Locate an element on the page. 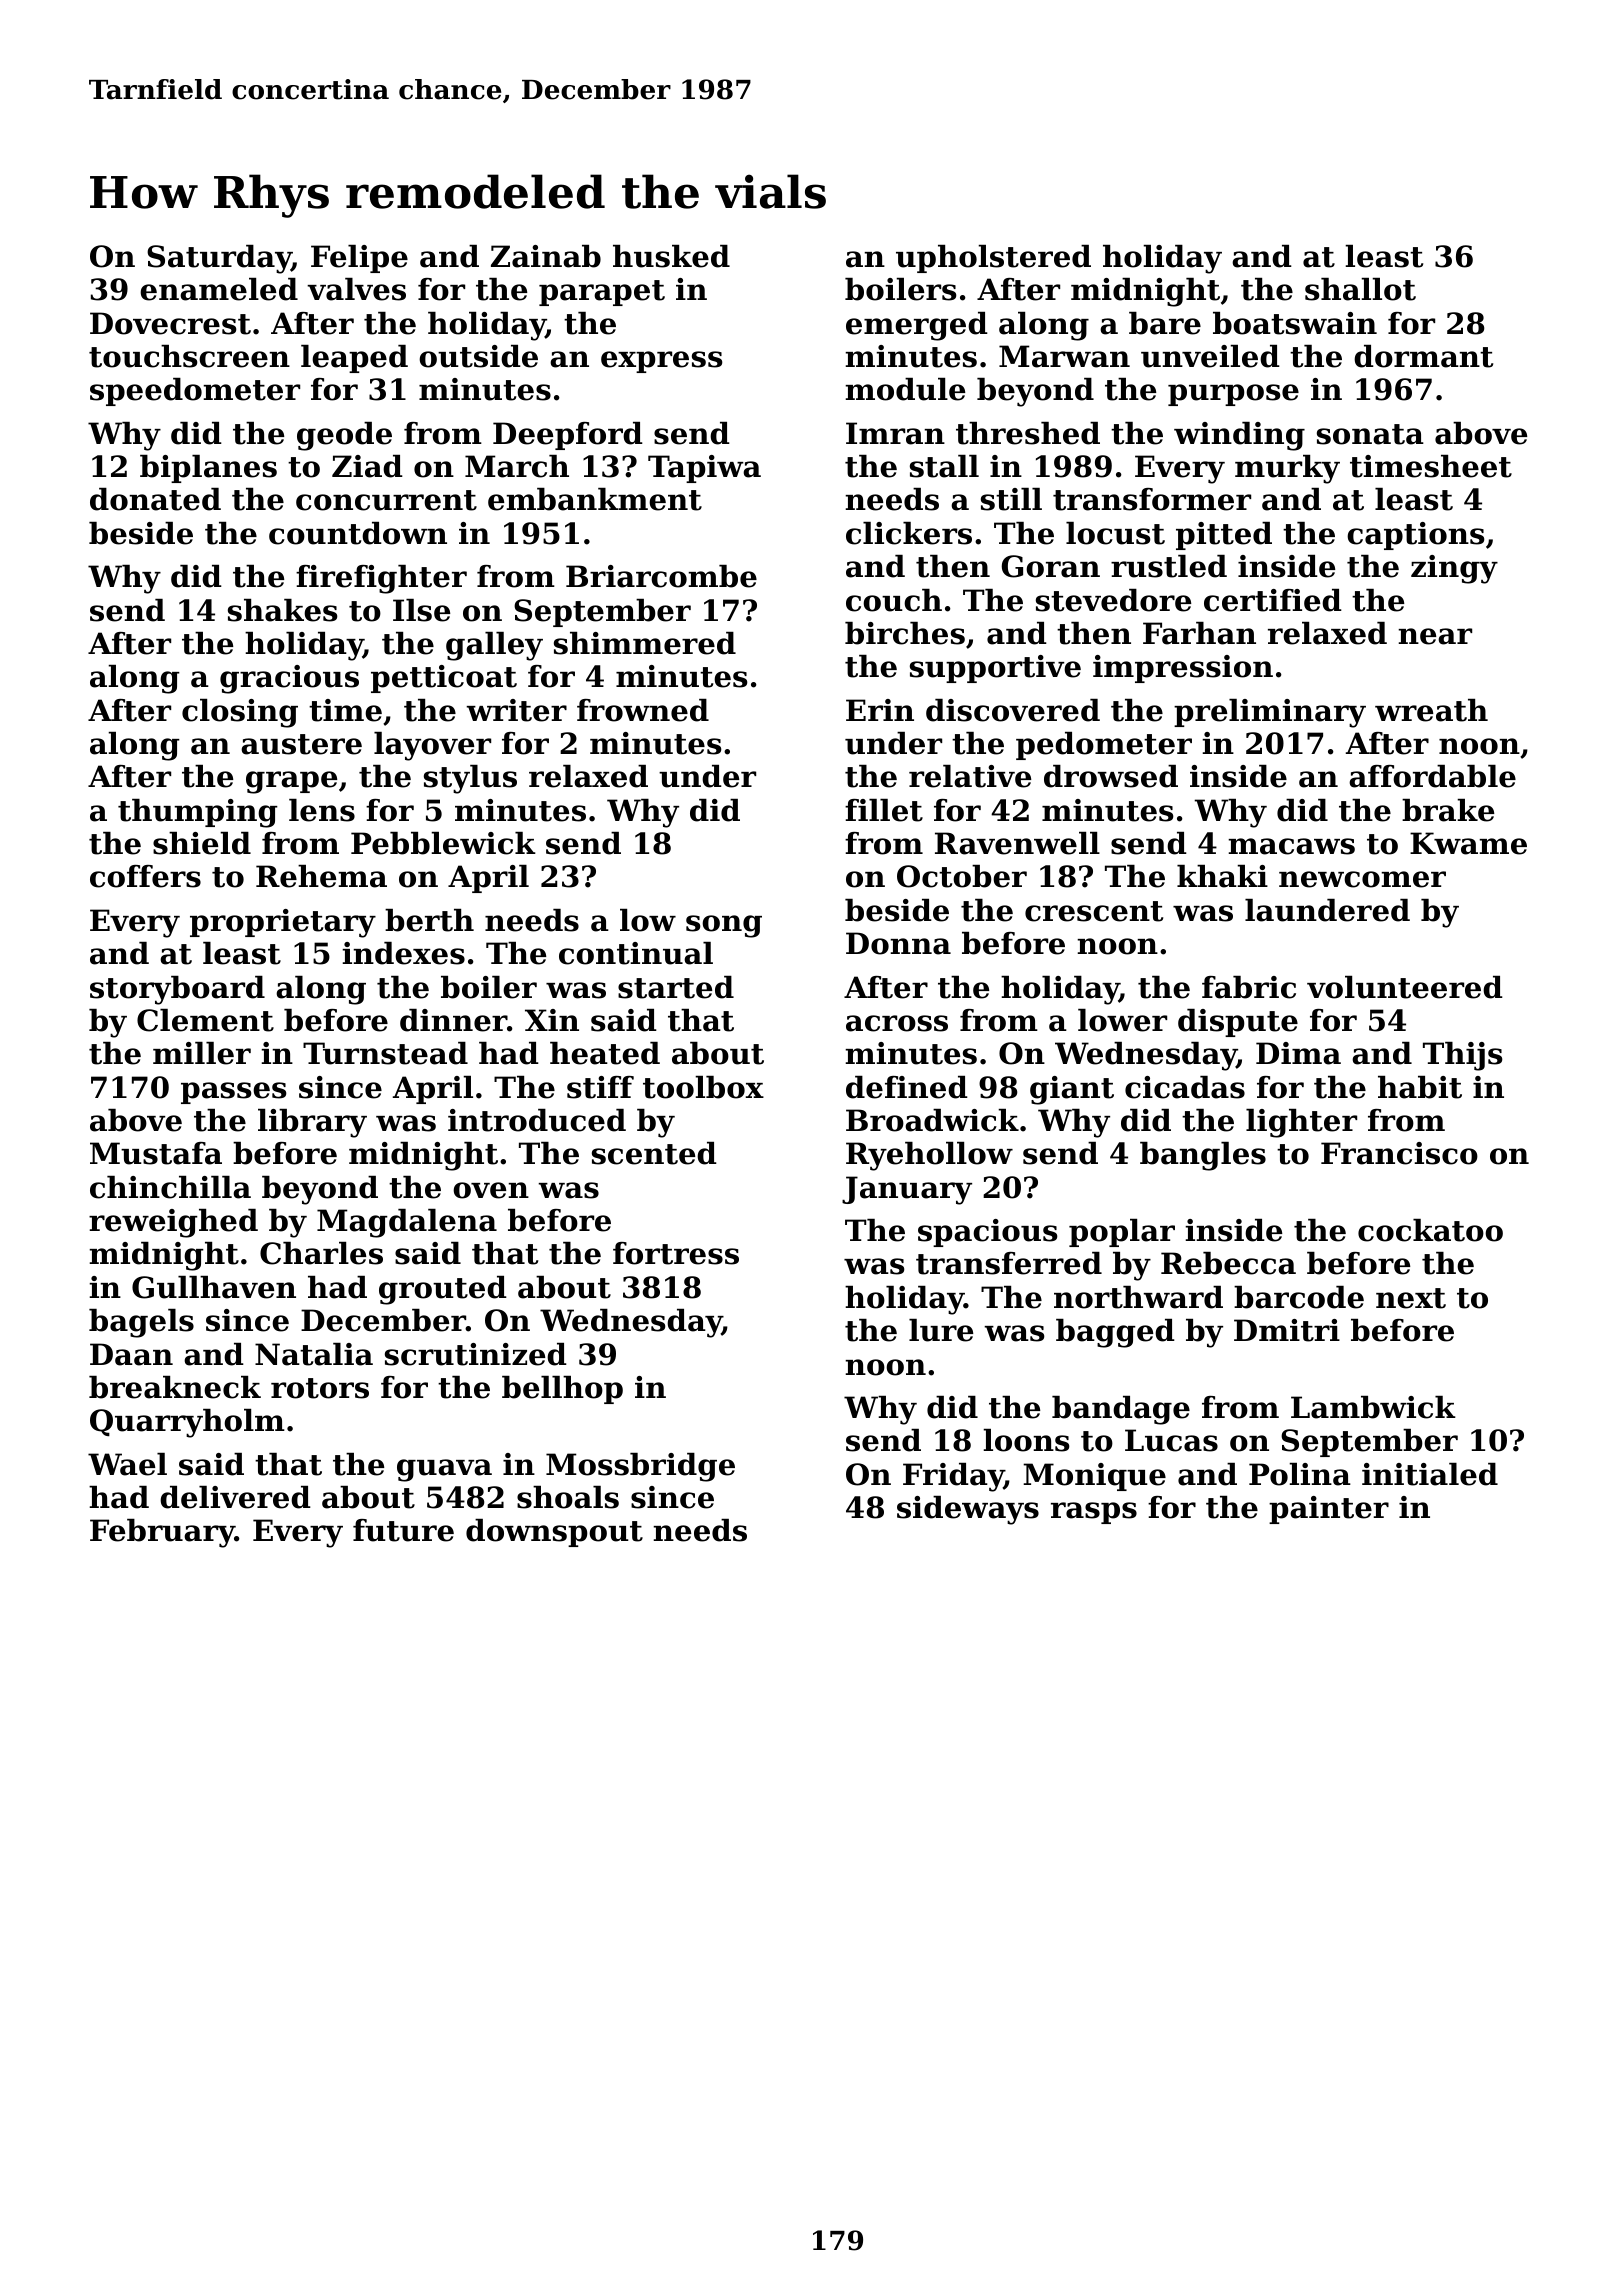 The width and height of the page is (1620, 2292). Donna is located at coordinates (898, 943).
